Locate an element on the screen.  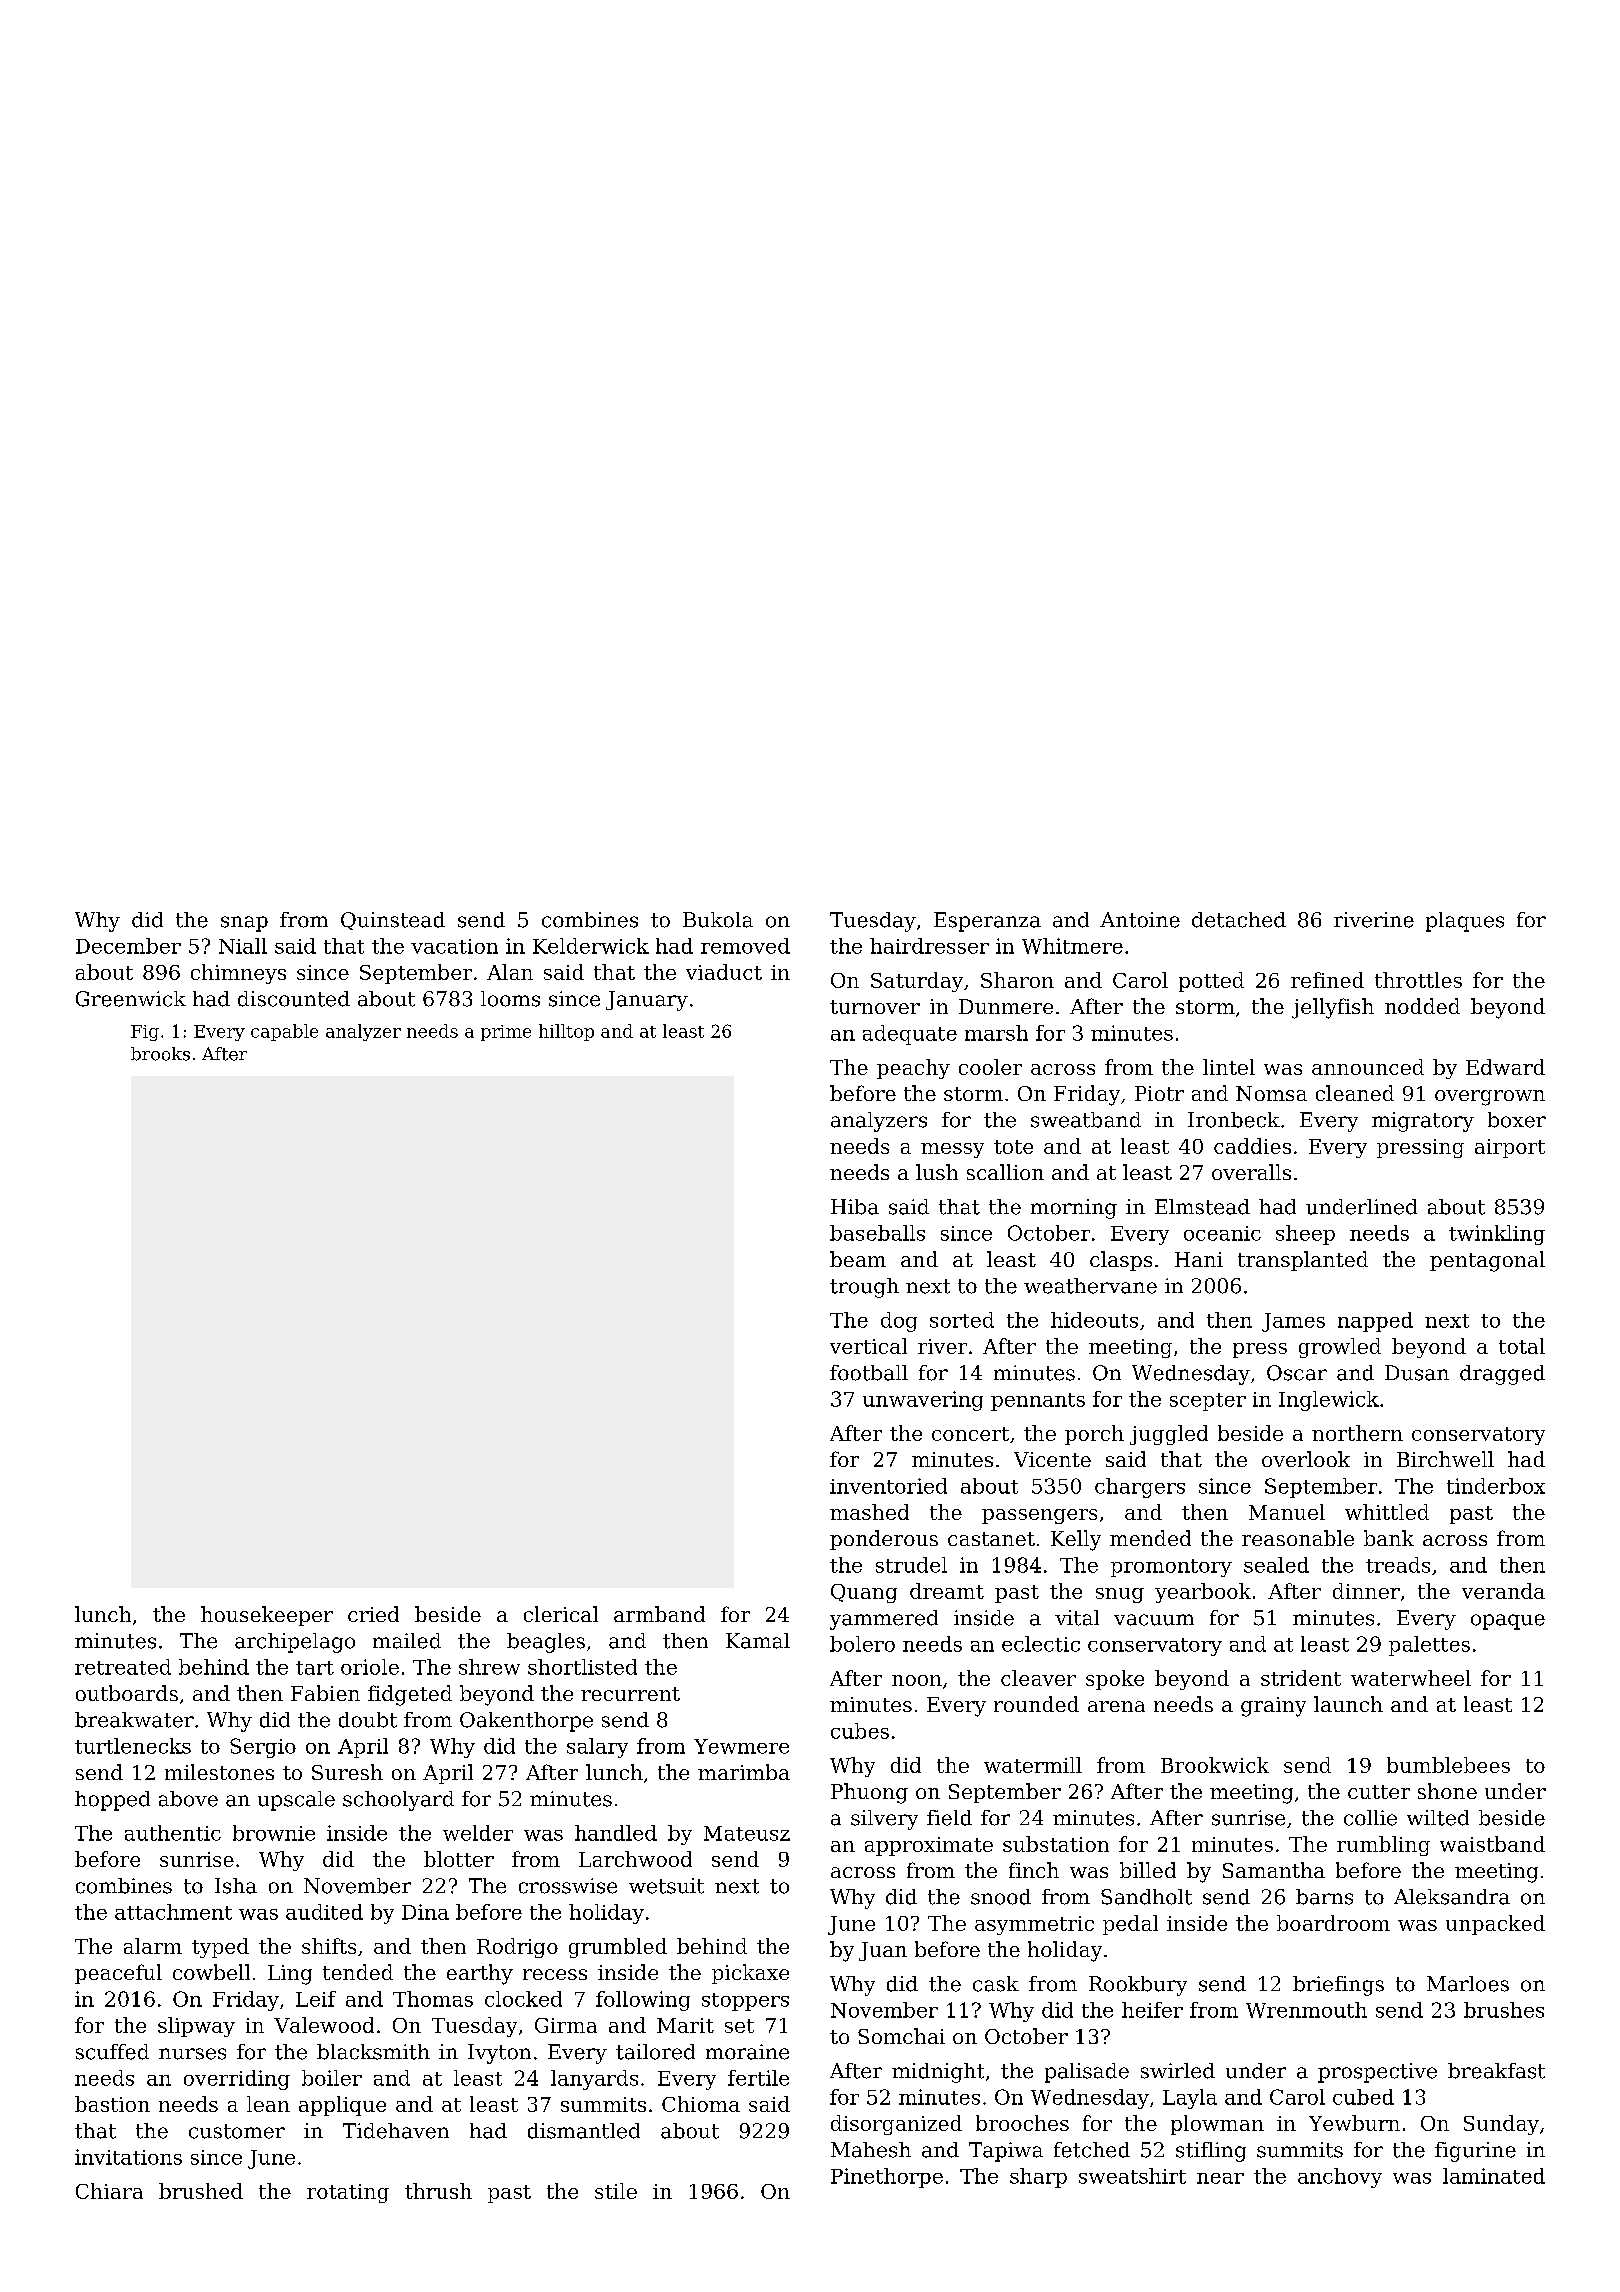
armband is located at coordinates (659, 1614).
